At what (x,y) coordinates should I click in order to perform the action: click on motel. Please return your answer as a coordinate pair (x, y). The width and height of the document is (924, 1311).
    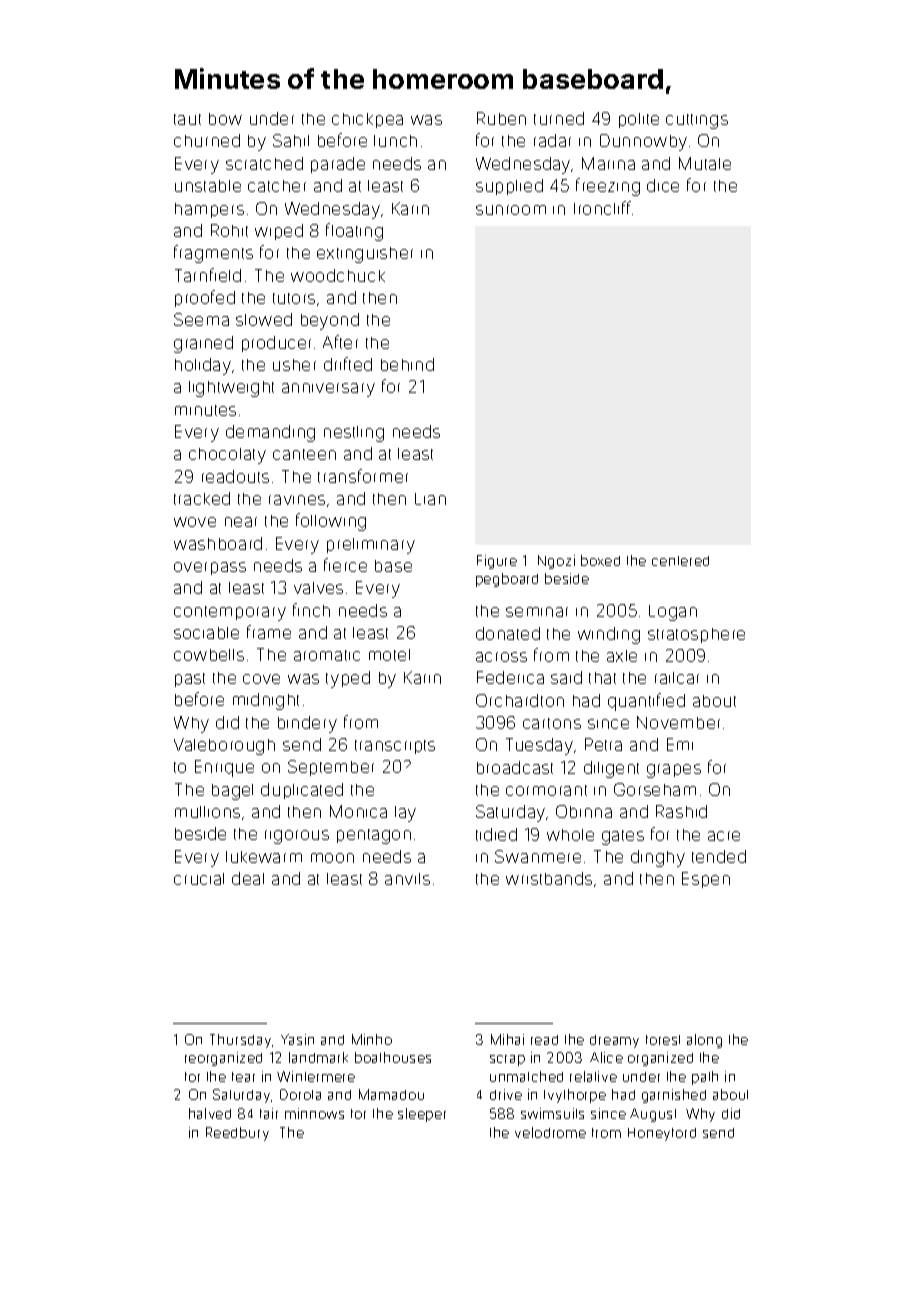
    Looking at the image, I should click on (389, 655).
